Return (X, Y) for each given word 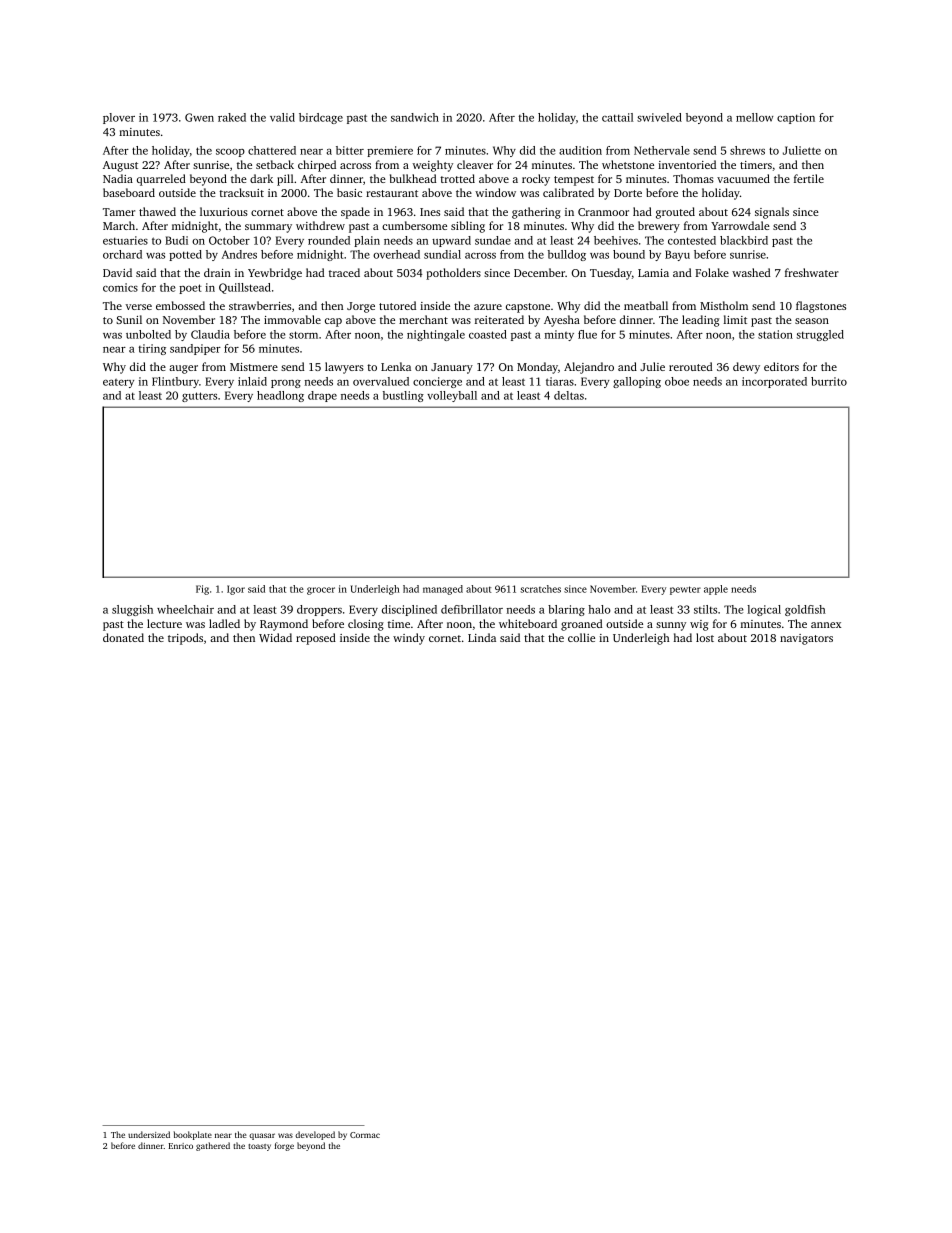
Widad (275, 637)
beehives (616, 240)
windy (409, 639)
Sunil (129, 319)
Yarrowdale (740, 225)
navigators (806, 639)
